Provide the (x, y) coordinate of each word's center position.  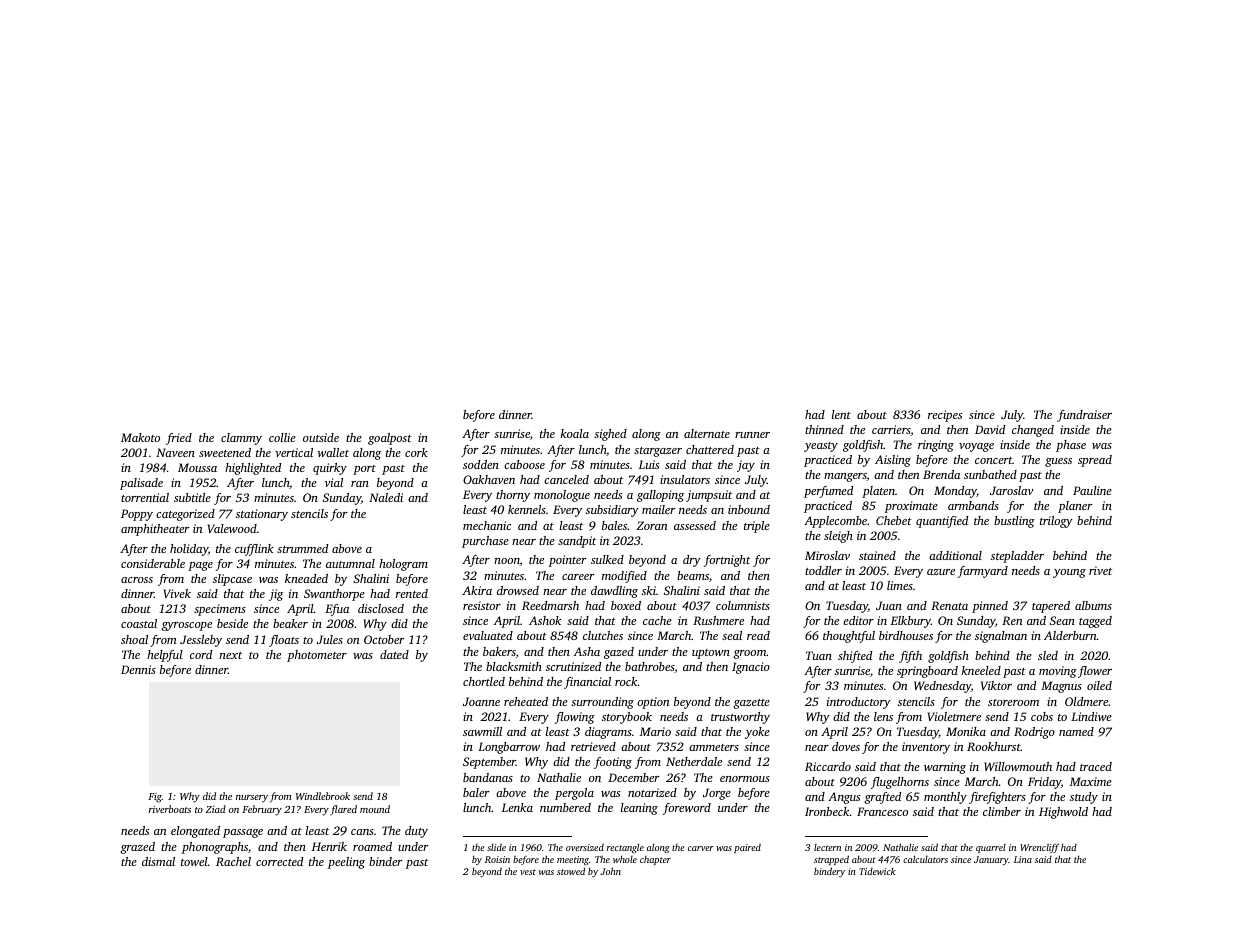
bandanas (488, 777)
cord (201, 654)
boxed (626, 605)
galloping (660, 496)
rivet (1100, 570)
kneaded (306, 578)
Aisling (893, 461)
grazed (137, 848)
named (1076, 731)
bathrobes (650, 667)
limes (900, 585)
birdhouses (906, 635)
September (489, 763)
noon (507, 562)
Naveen (175, 452)
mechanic (487, 525)
